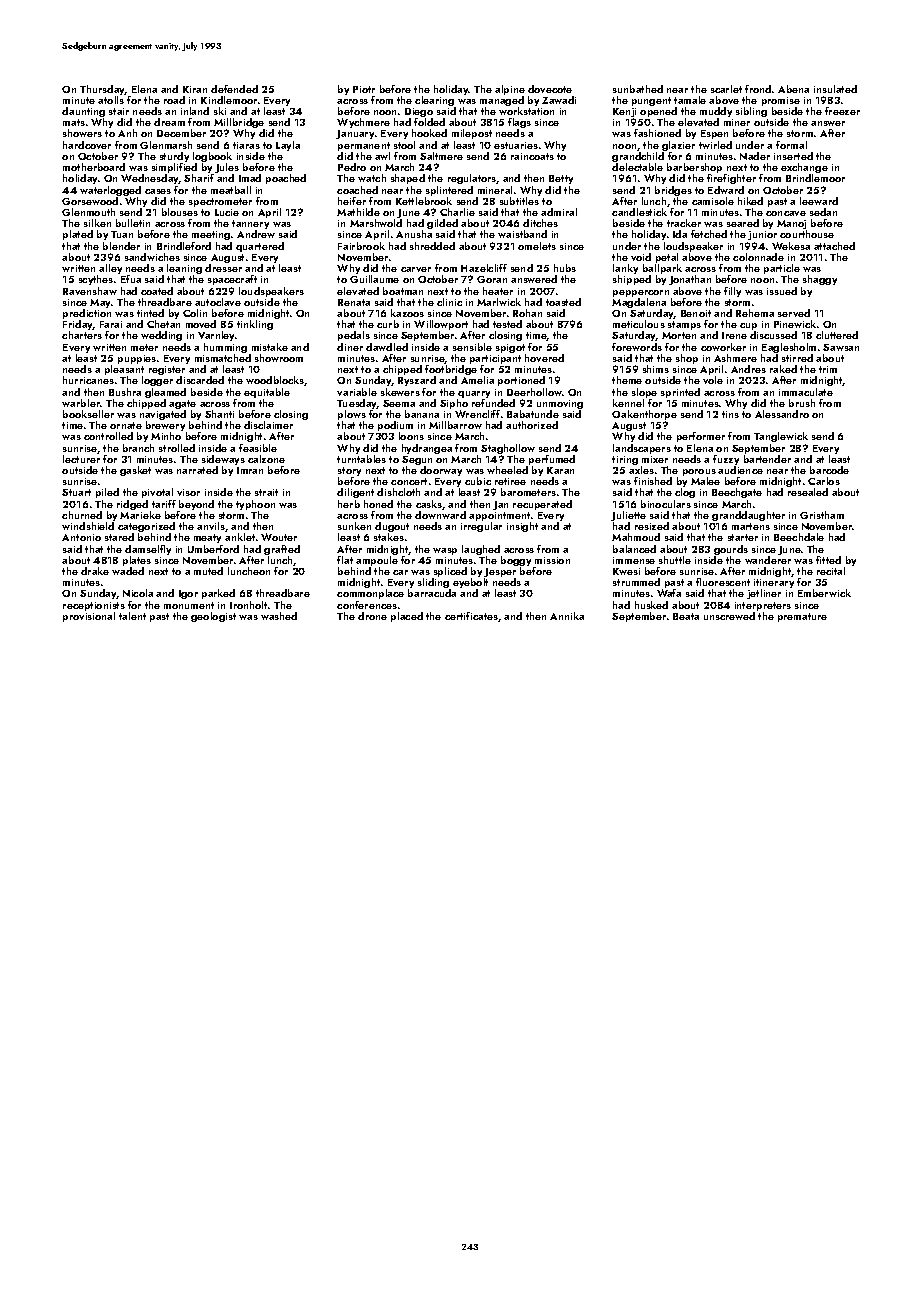 This screenshot has height=1308, width=924. What do you see at coordinates (510, 348) in the screenshot?
I see `spigot` at bounding box center [510, 348].
